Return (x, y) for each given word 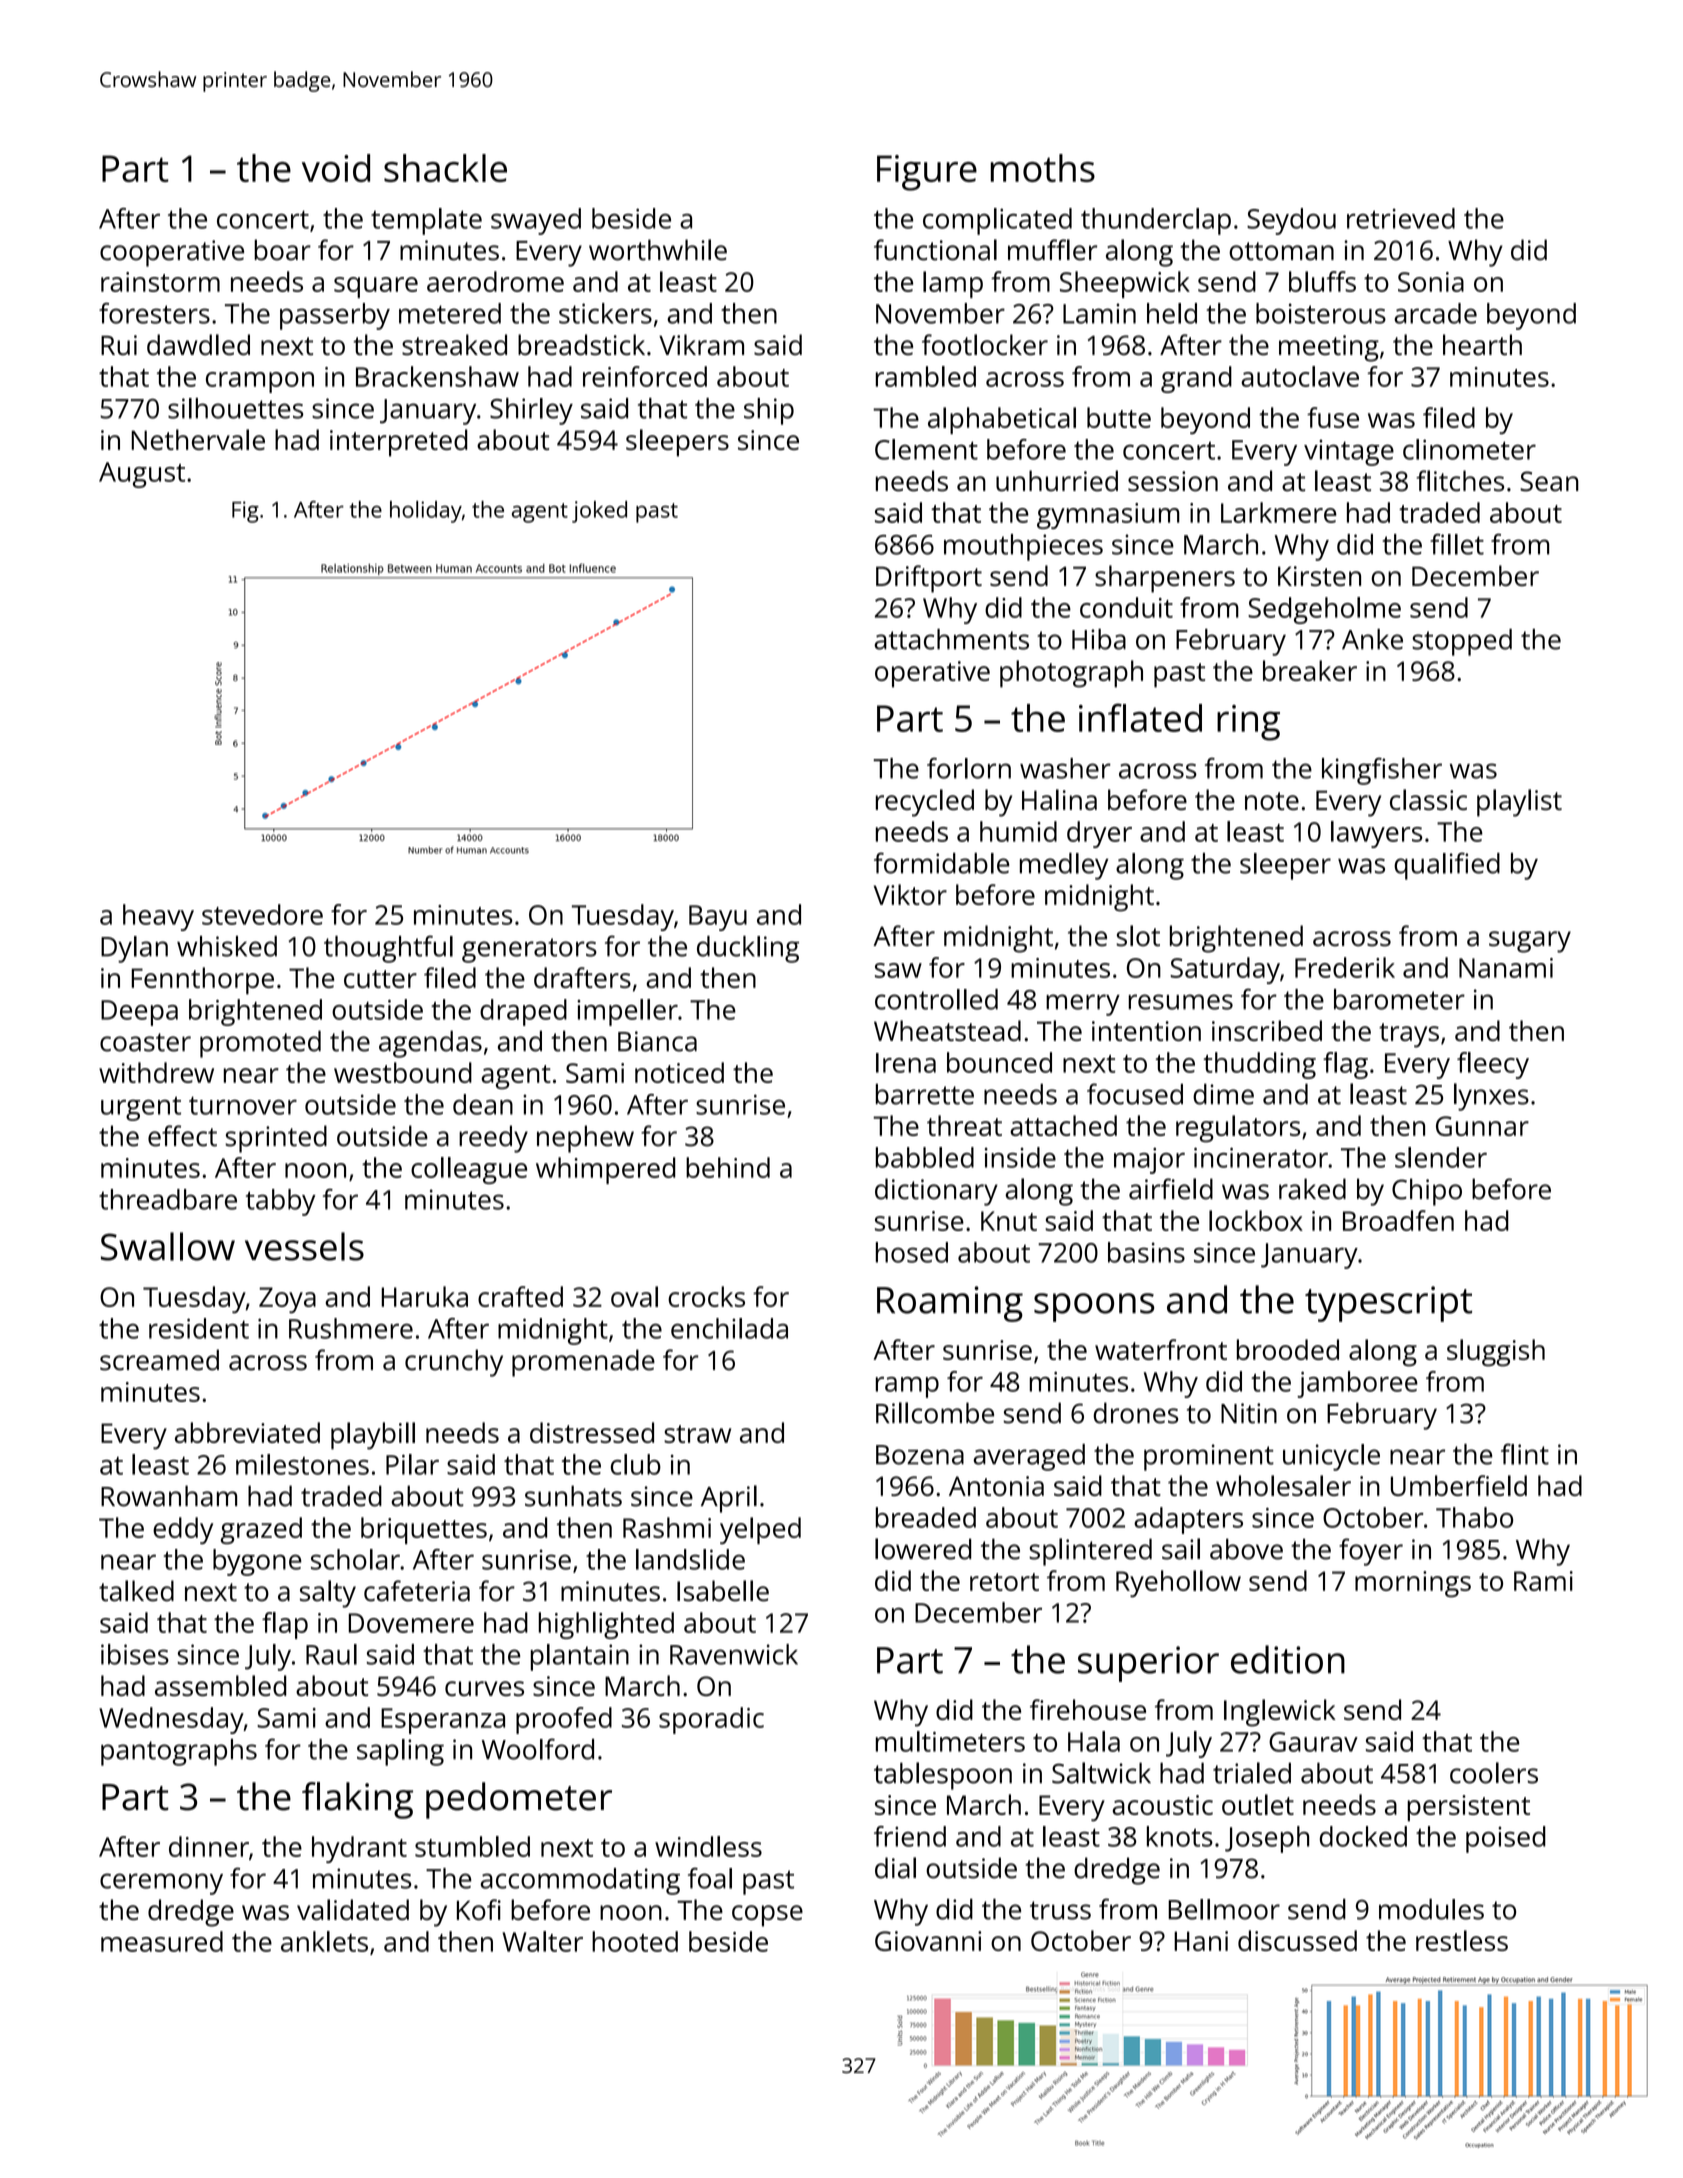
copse (767, 1916)
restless (1462, 1940)
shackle (445, 168)
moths (1043, 168)
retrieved (1401, 218)
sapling (400, 1752)
